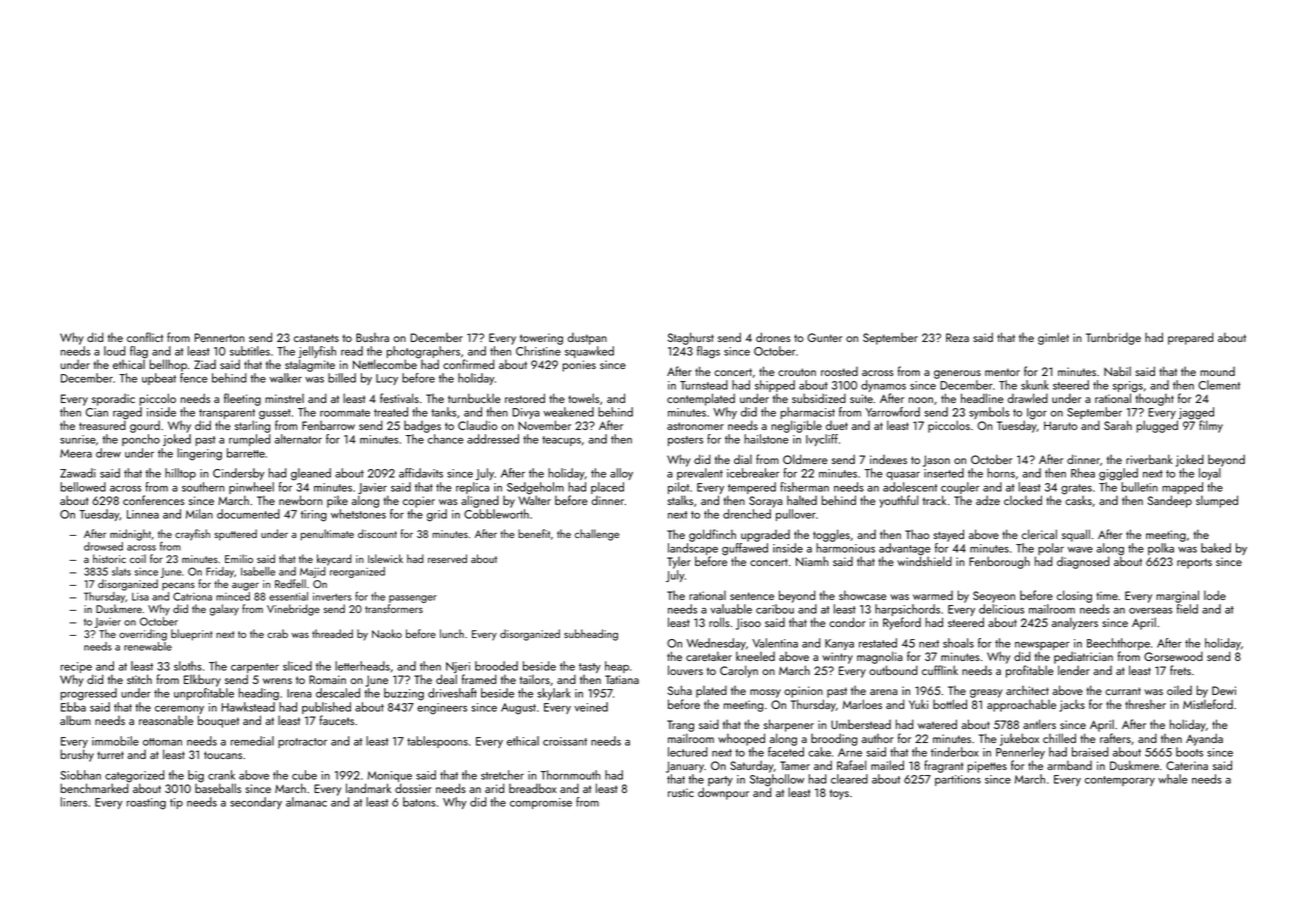 The width and height of the image is (1308, 924). Describe the element at coordinates (233, 596) in the image. I see `minced` at that location.
